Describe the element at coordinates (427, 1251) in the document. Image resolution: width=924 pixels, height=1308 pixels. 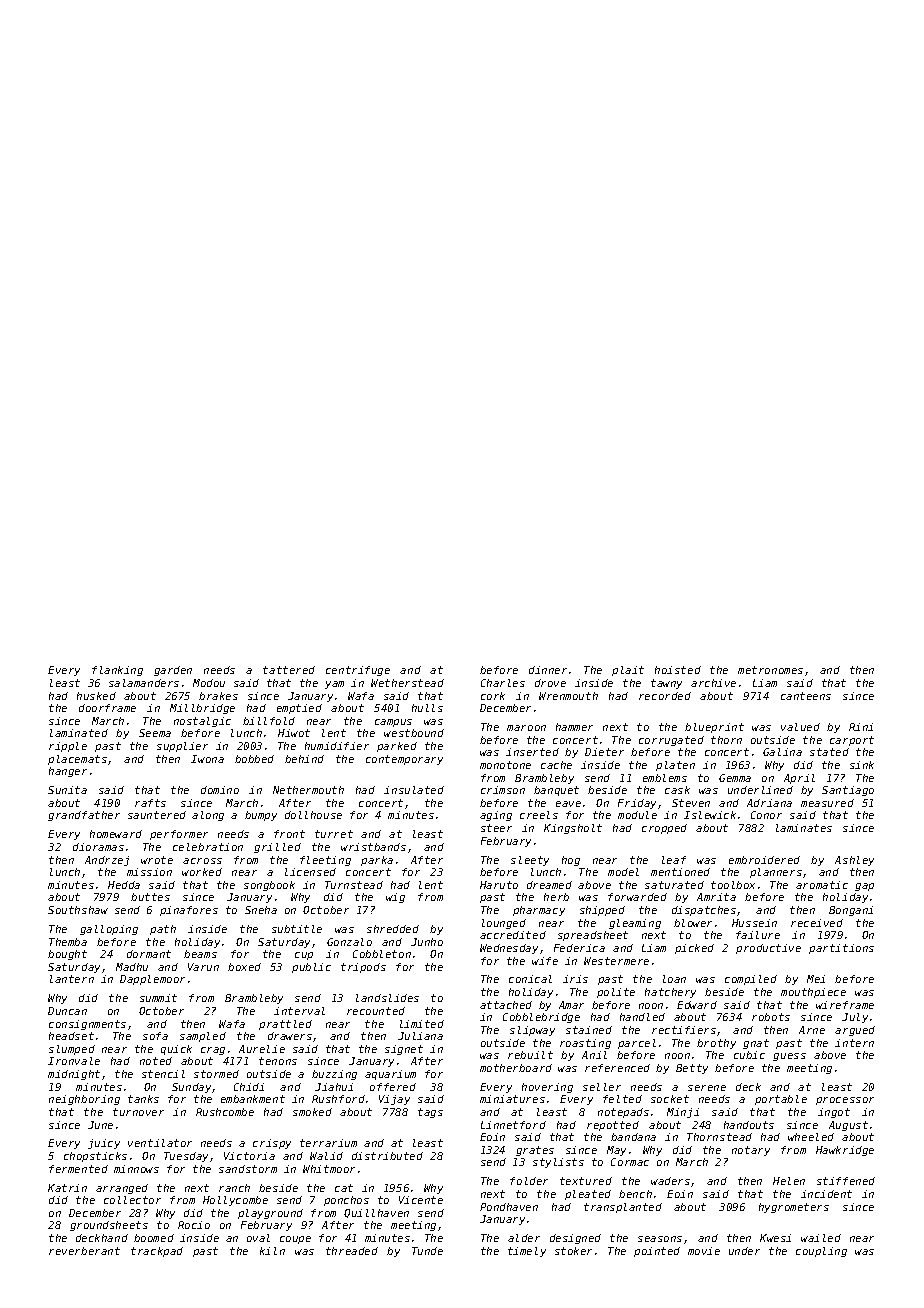
I see `Tunde` at that location.
